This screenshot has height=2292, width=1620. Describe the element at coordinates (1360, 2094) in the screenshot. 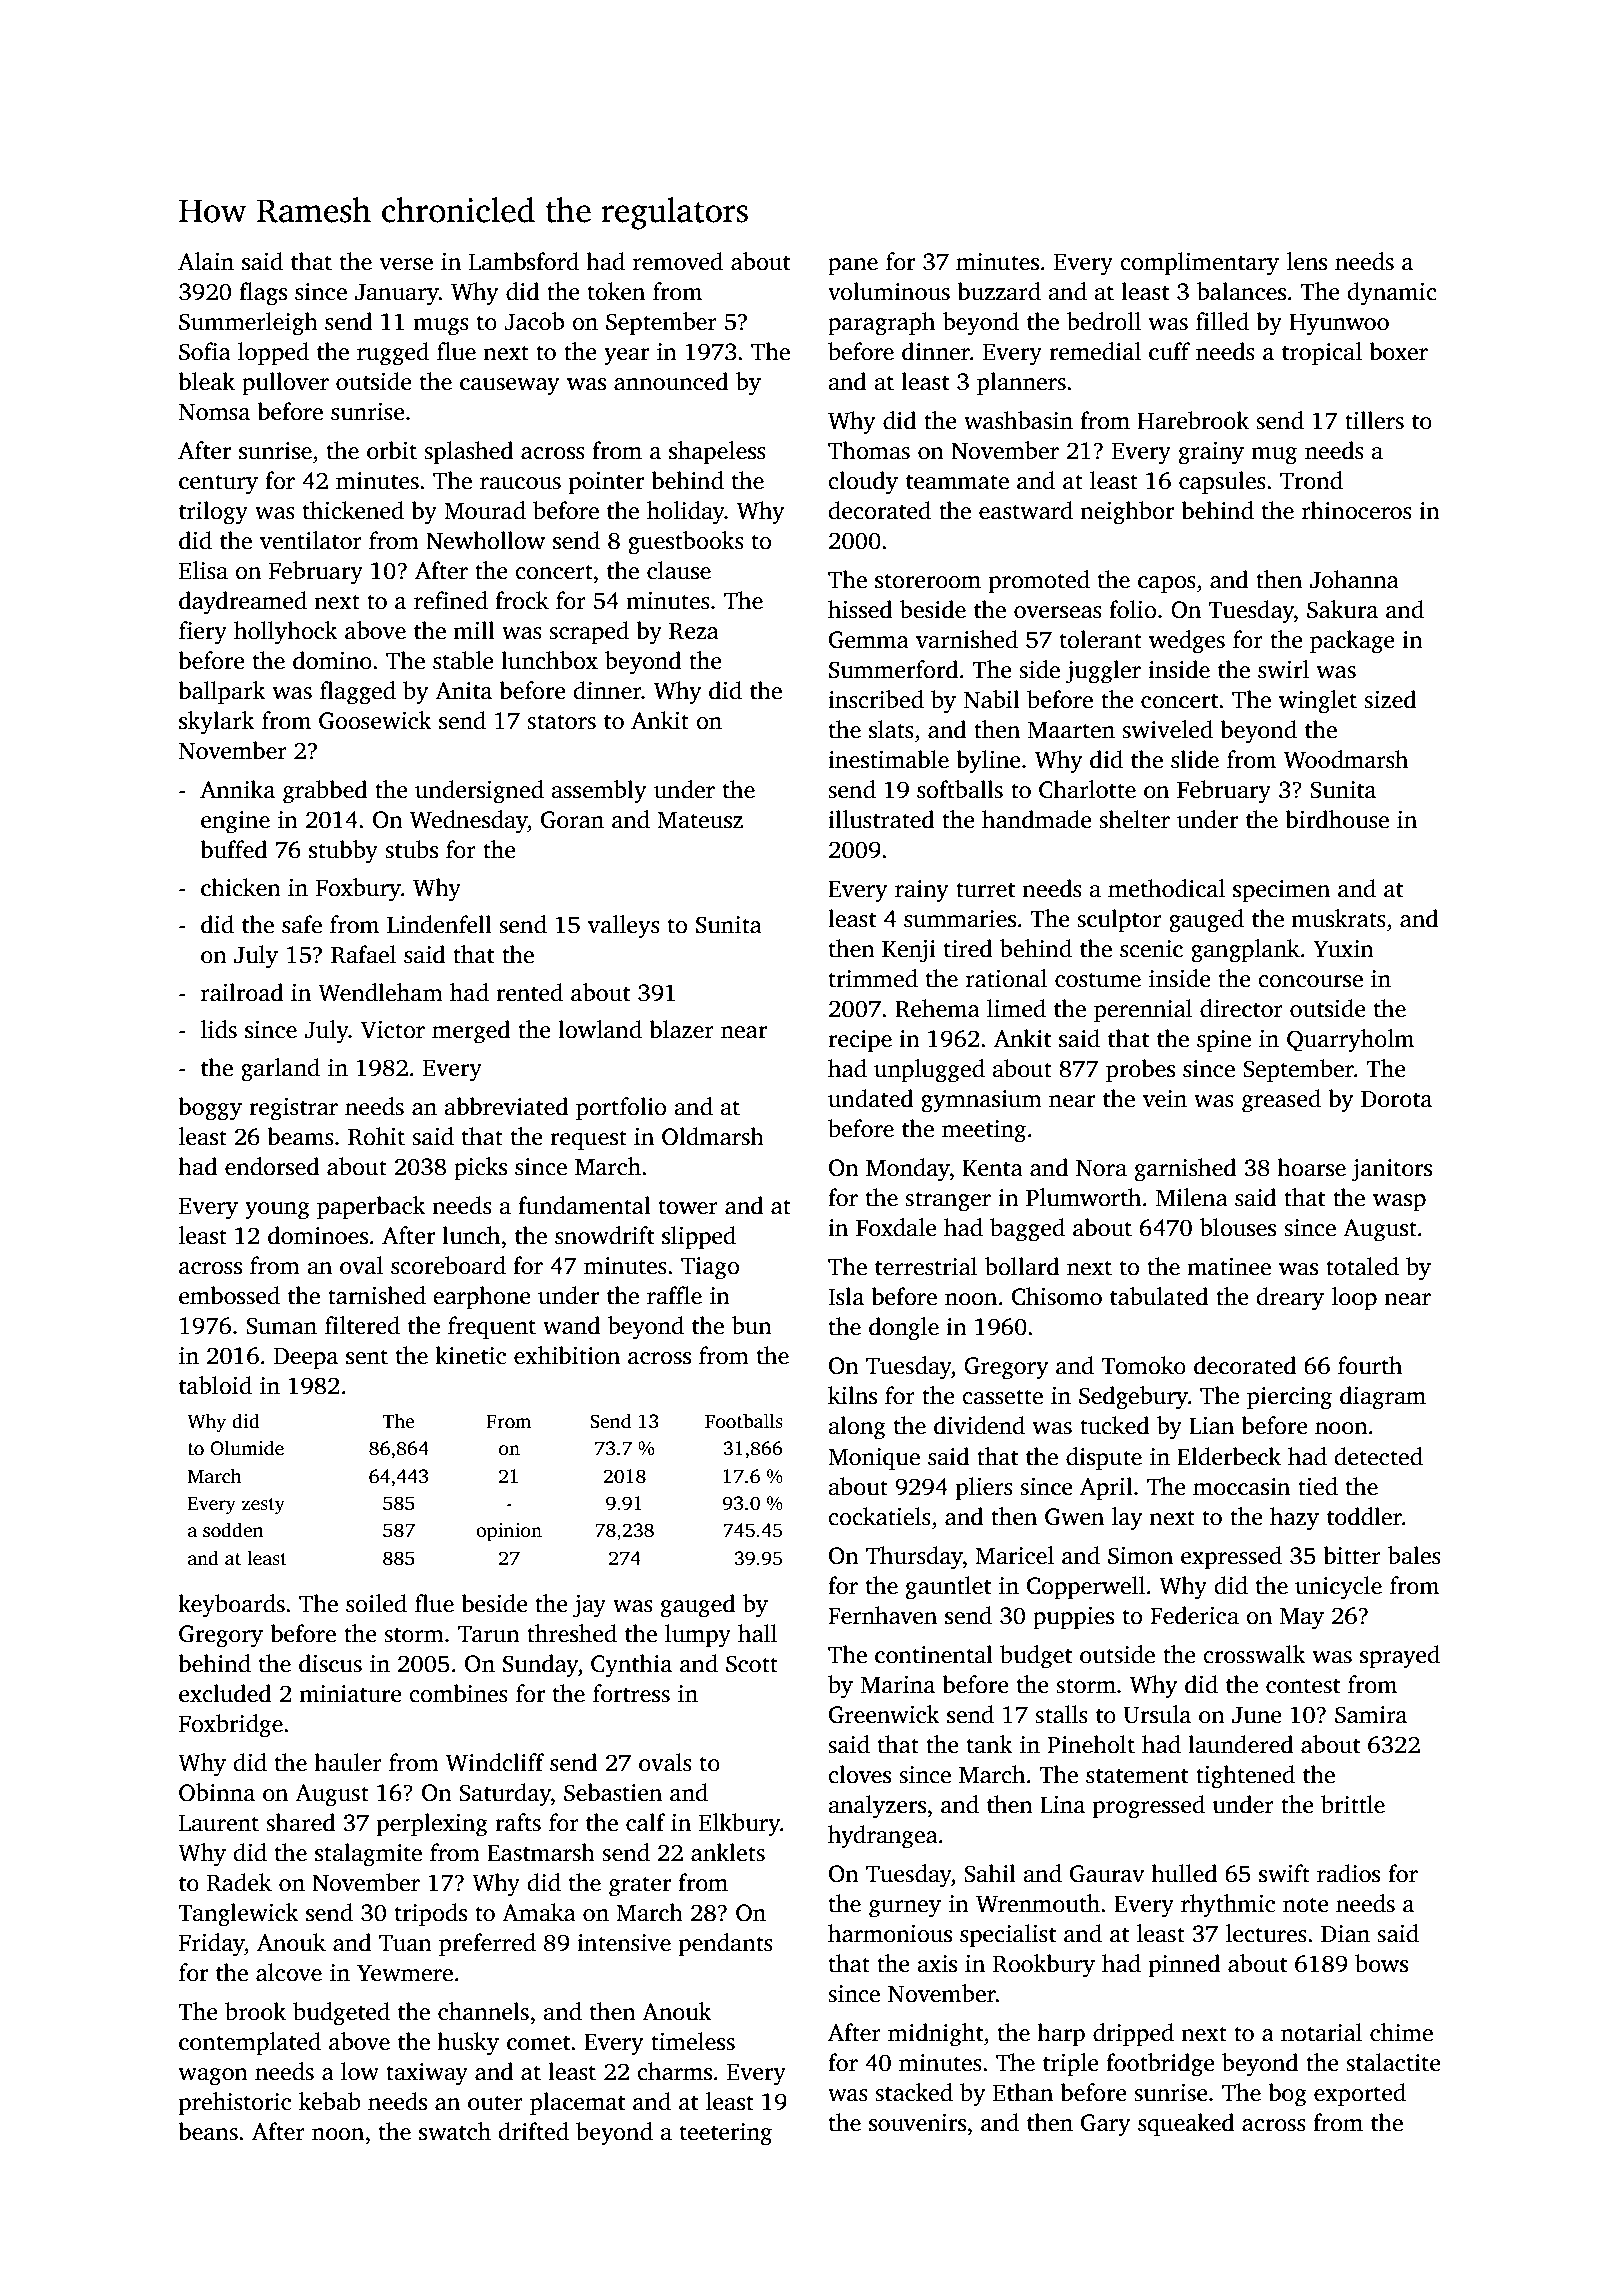

I see `exported` at that location.
